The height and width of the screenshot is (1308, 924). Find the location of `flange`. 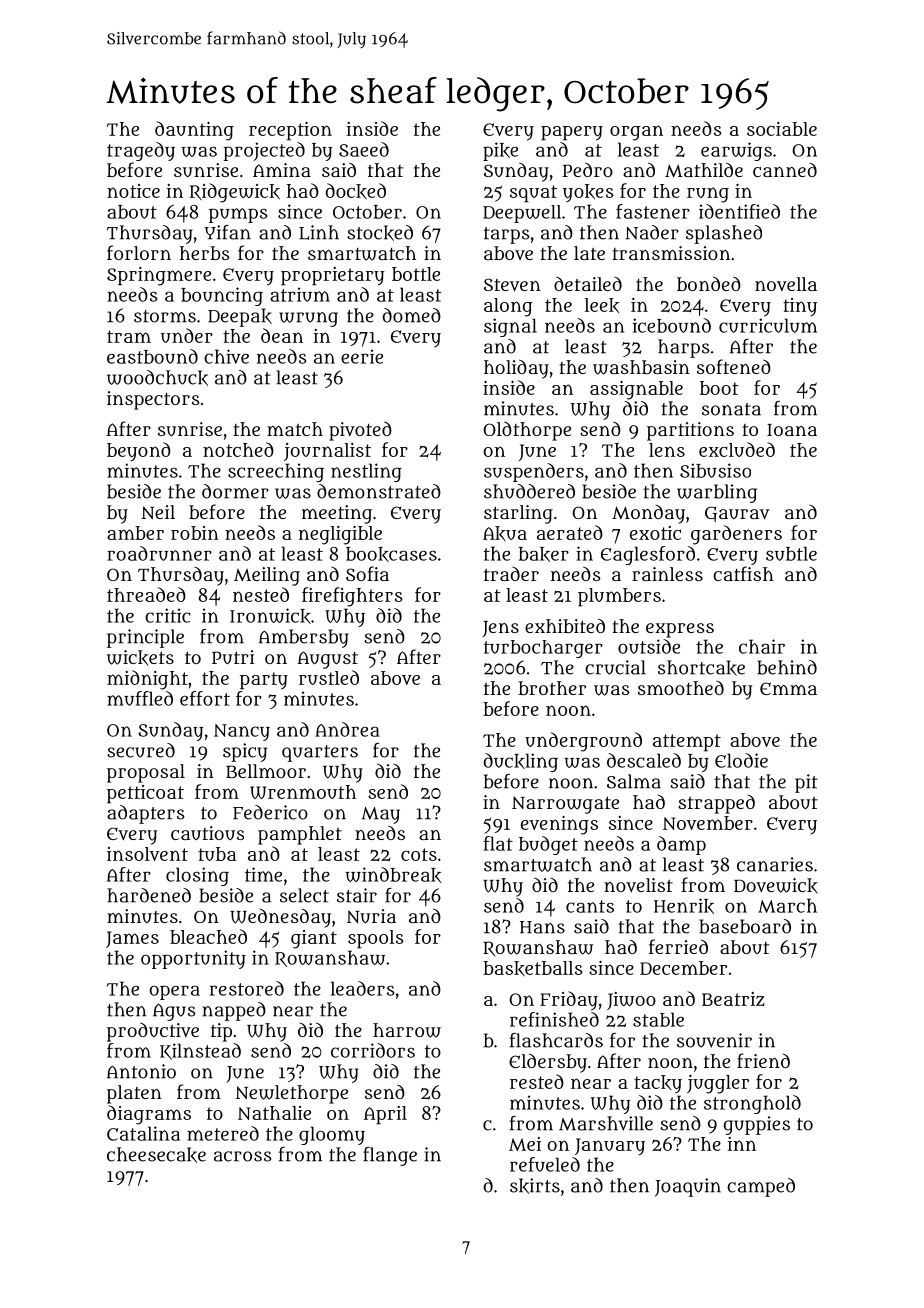

flange is located at coordinates (390, 1156).
